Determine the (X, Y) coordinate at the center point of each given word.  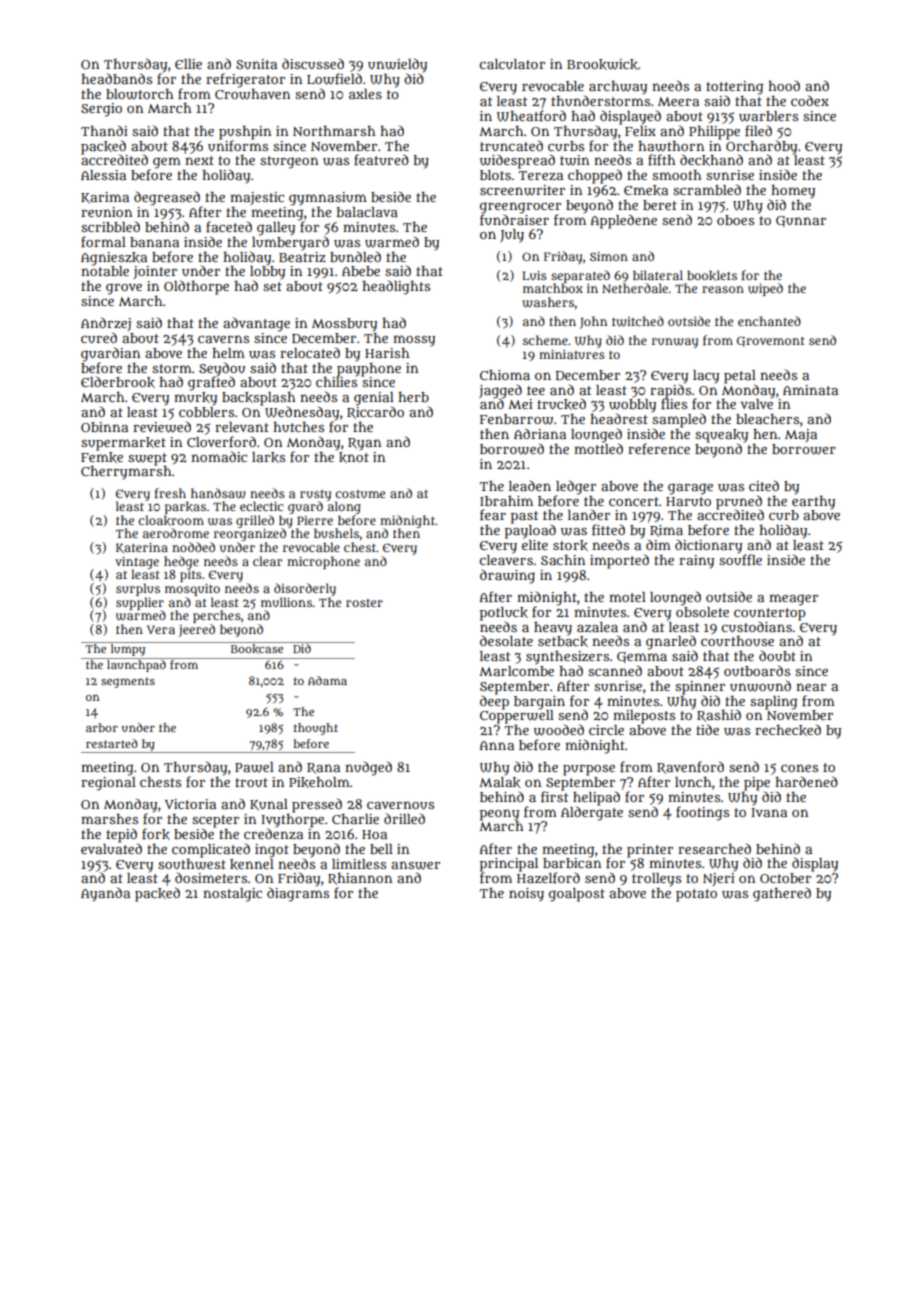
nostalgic (232, 895)
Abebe (361, 271)
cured (99, 337)
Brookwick (602, 64)
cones (799, 768)
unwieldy (397, 65)
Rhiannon (360, 879)
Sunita (256, 64)
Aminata (810, 390)
